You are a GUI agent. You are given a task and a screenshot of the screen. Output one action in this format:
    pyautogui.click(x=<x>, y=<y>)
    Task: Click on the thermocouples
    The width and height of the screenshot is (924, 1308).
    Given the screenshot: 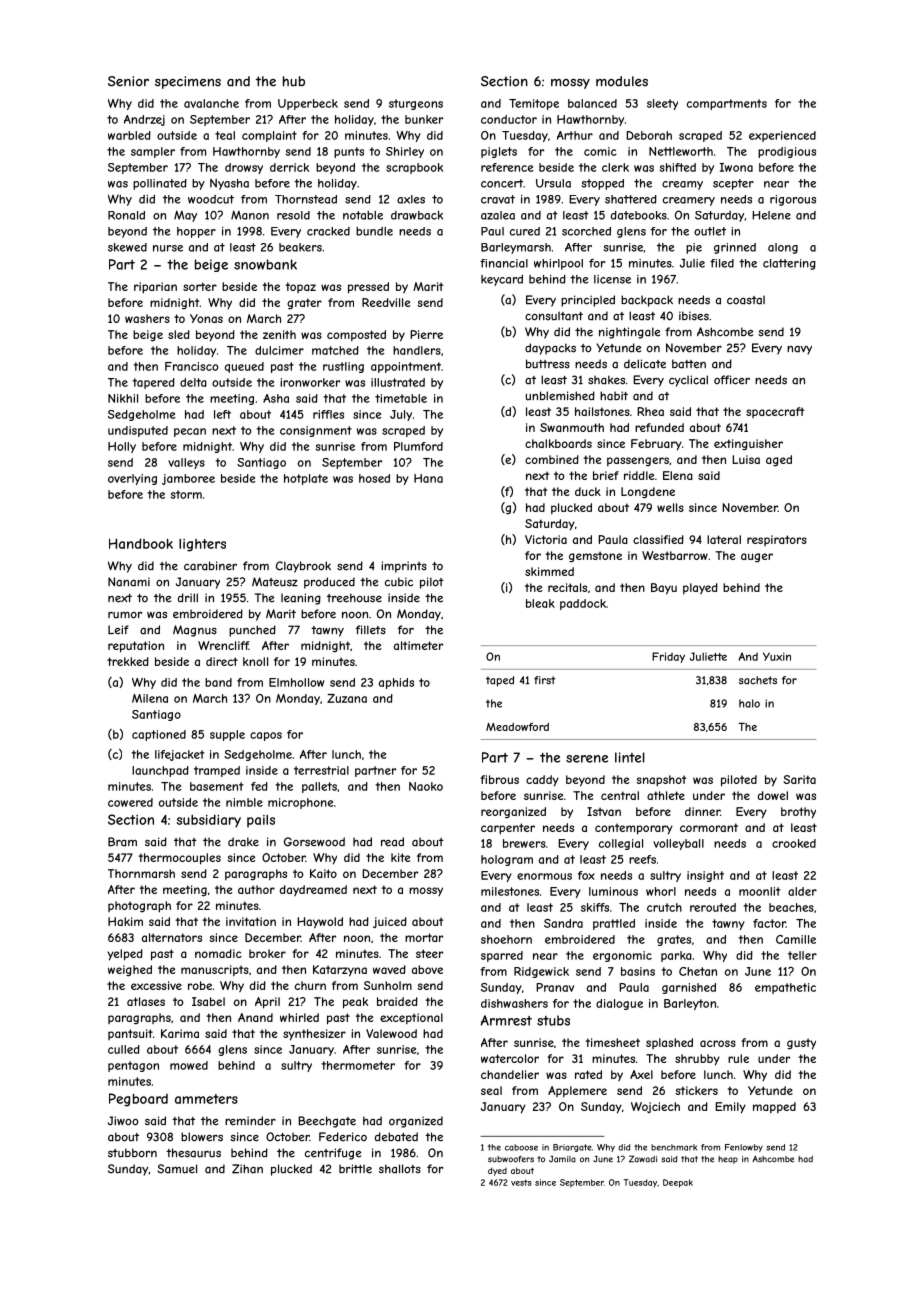 What is the action you would take?
    pyautogui.click(x=179, y=859)
